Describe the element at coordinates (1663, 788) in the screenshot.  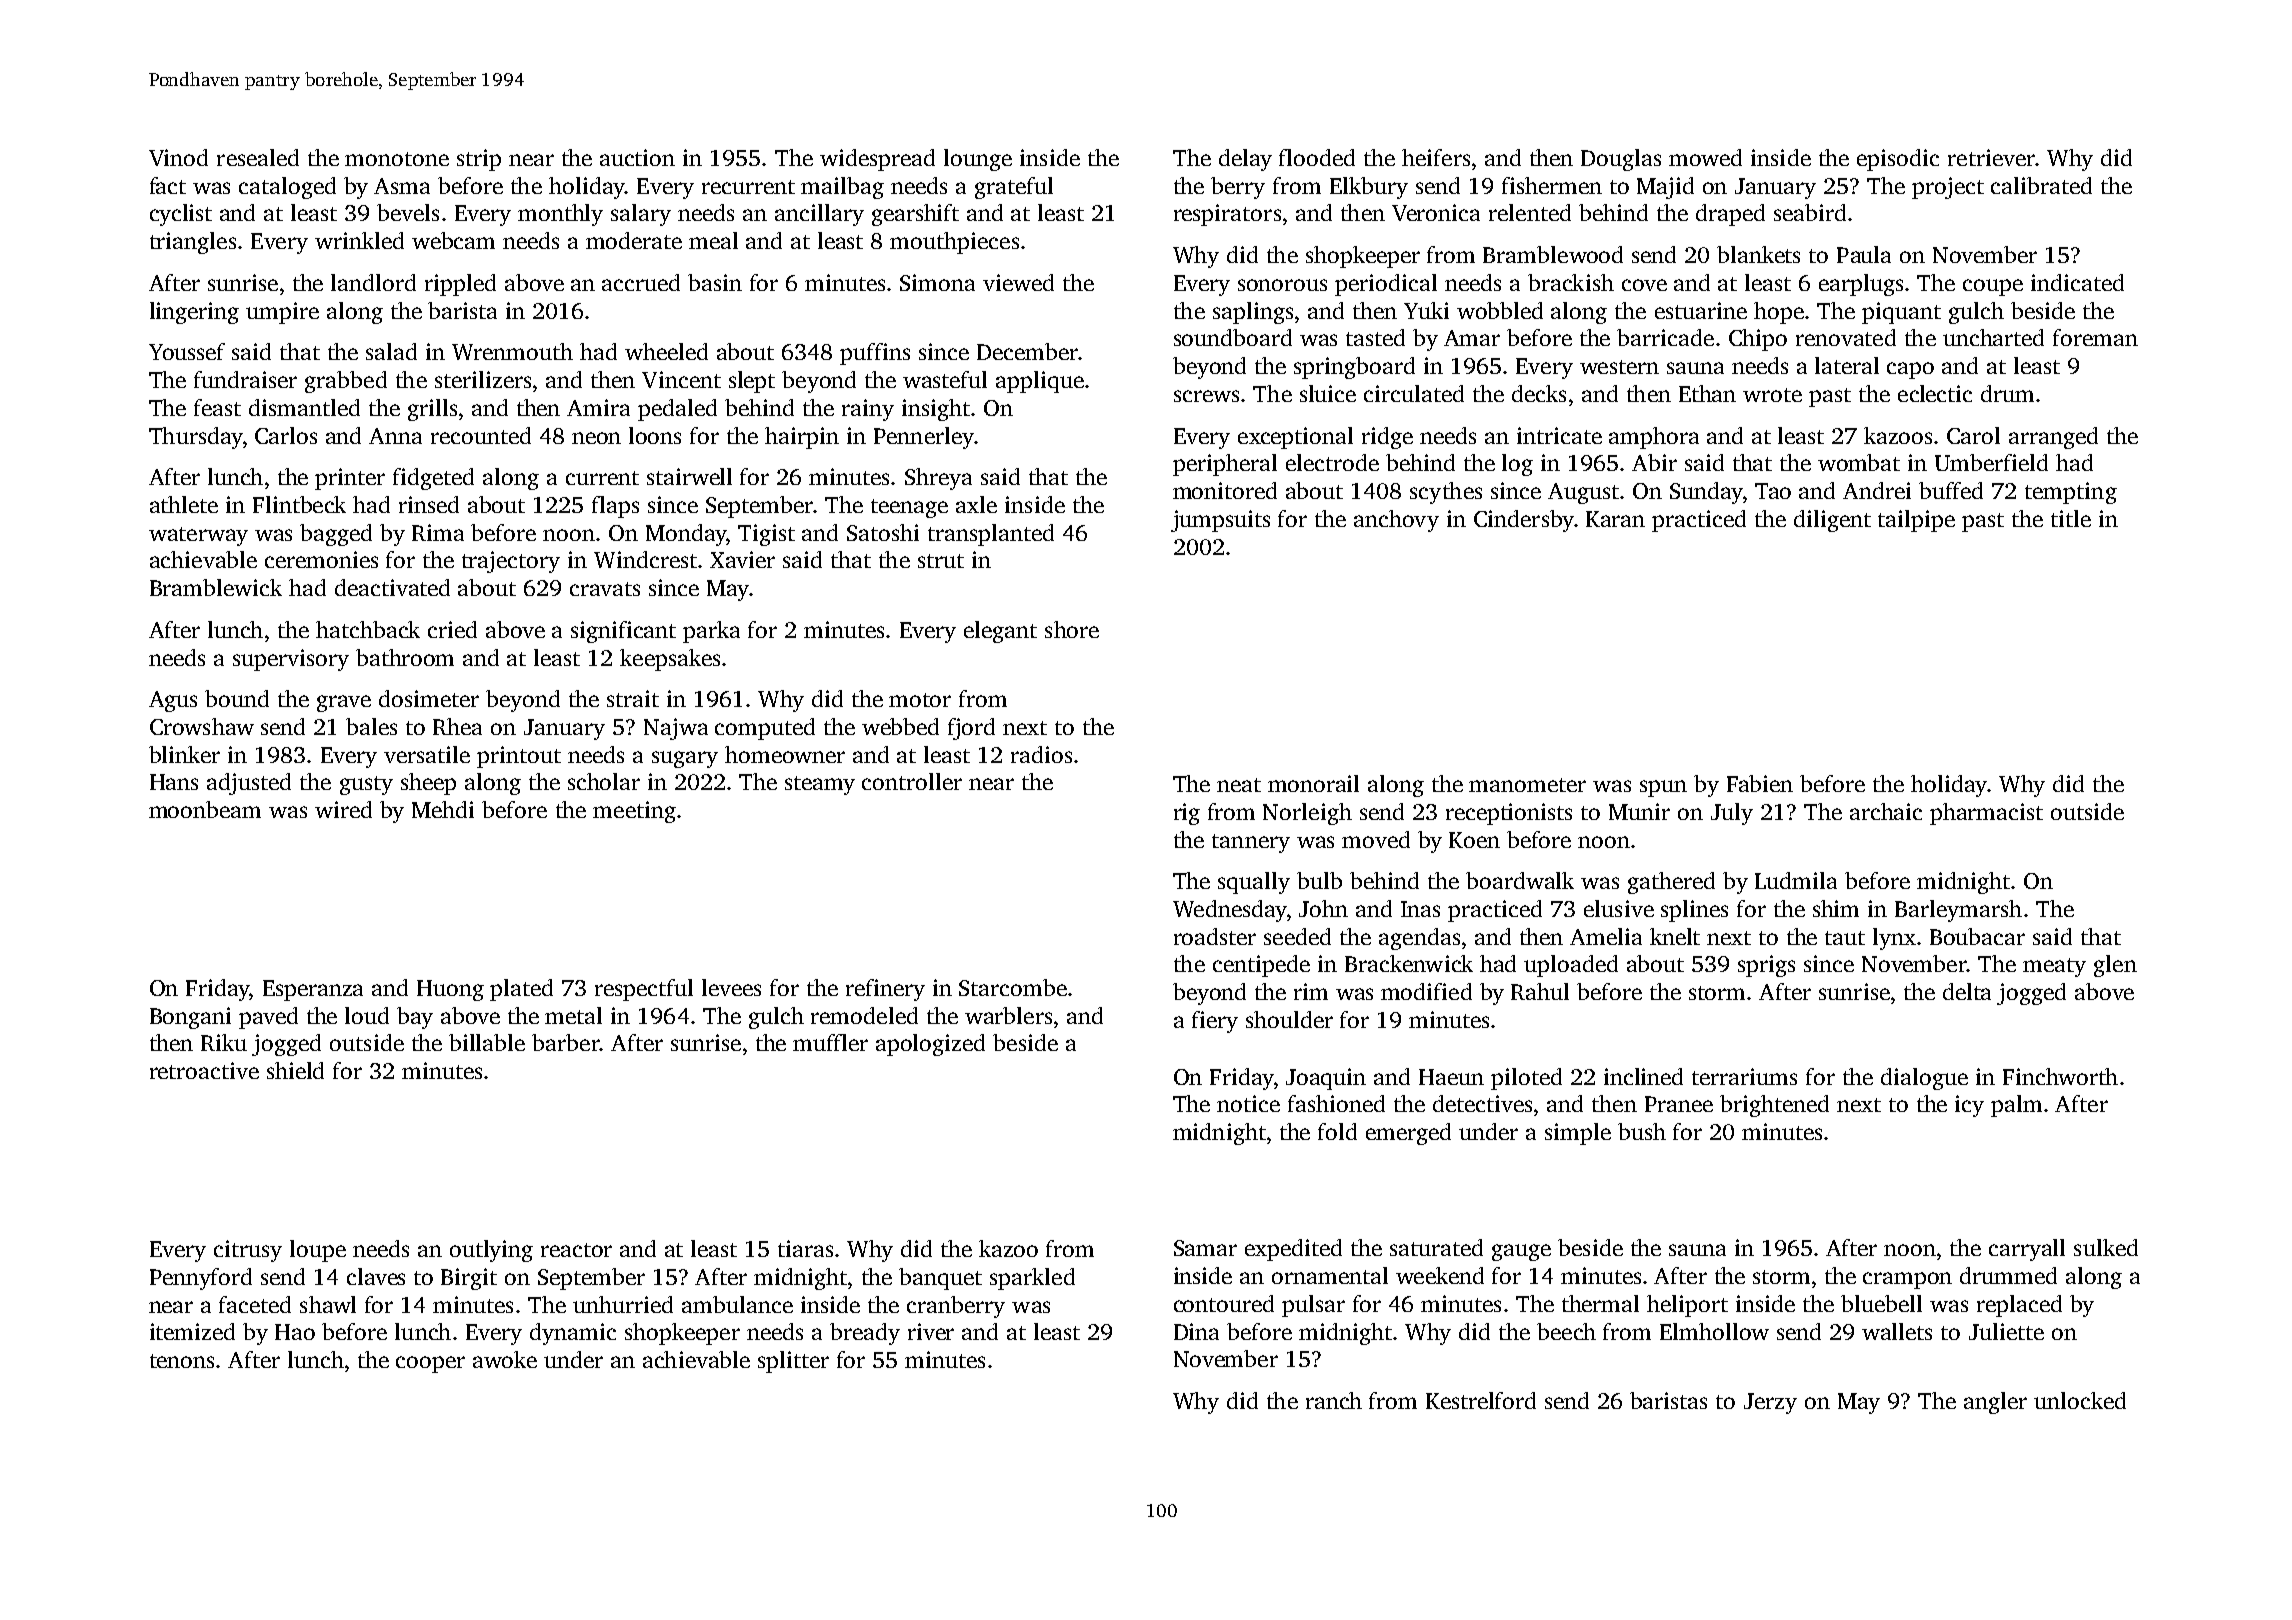
I see `spun` at that location.
